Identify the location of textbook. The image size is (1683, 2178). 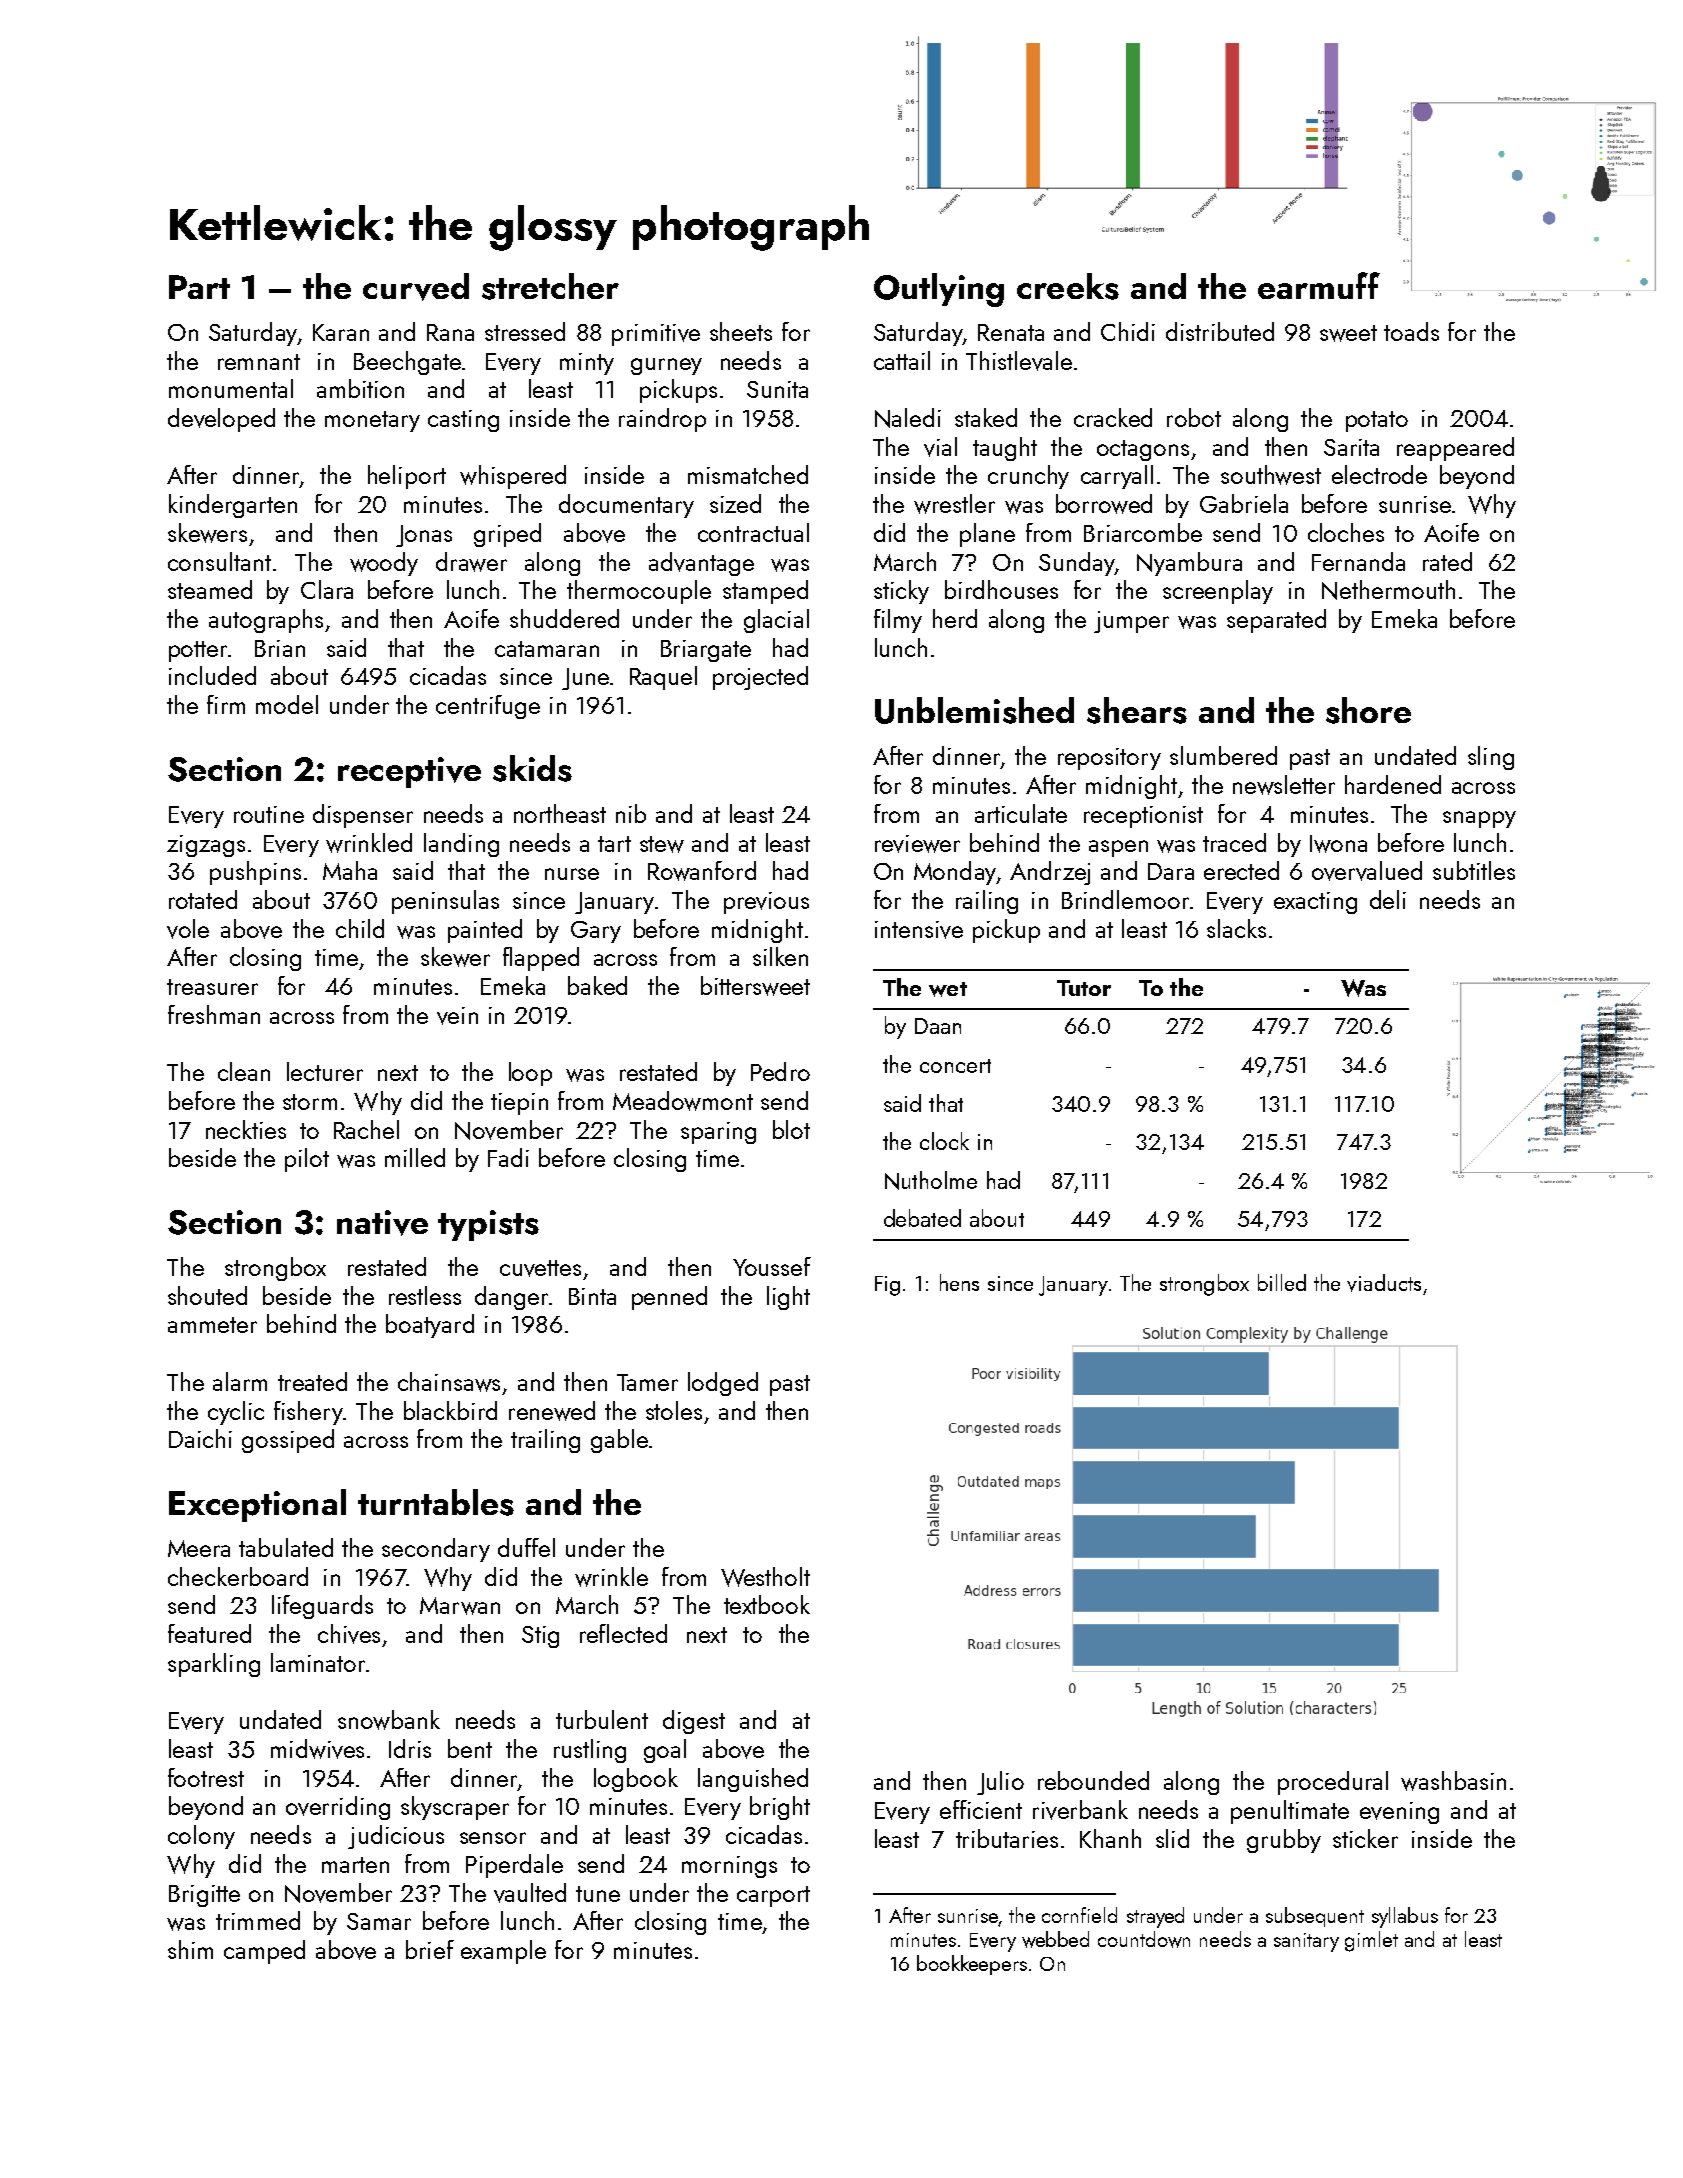
(767, 1604).
